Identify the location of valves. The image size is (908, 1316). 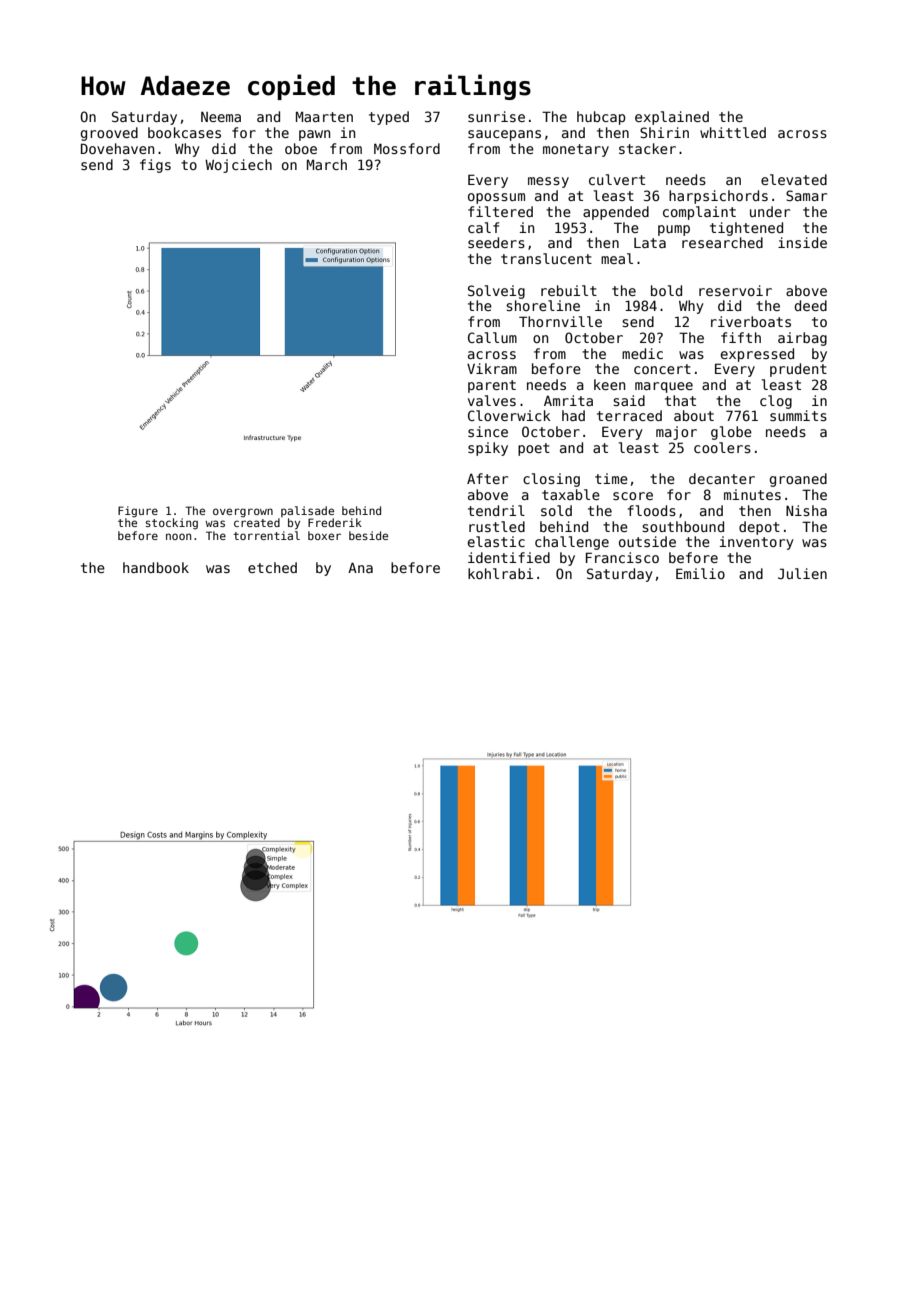
(492, 400).
